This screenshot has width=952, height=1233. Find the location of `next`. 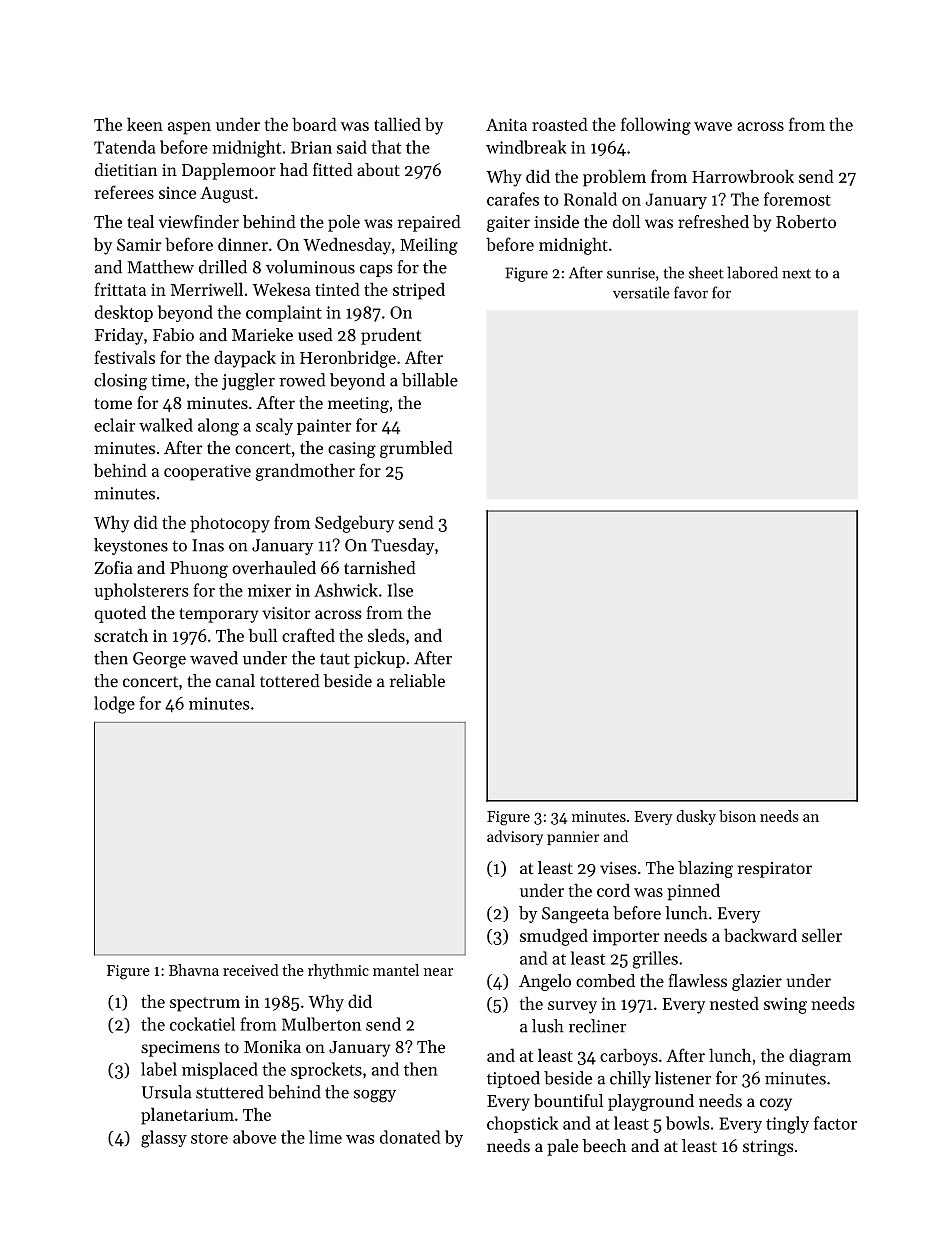

next is located at coordinates (796, 274).
